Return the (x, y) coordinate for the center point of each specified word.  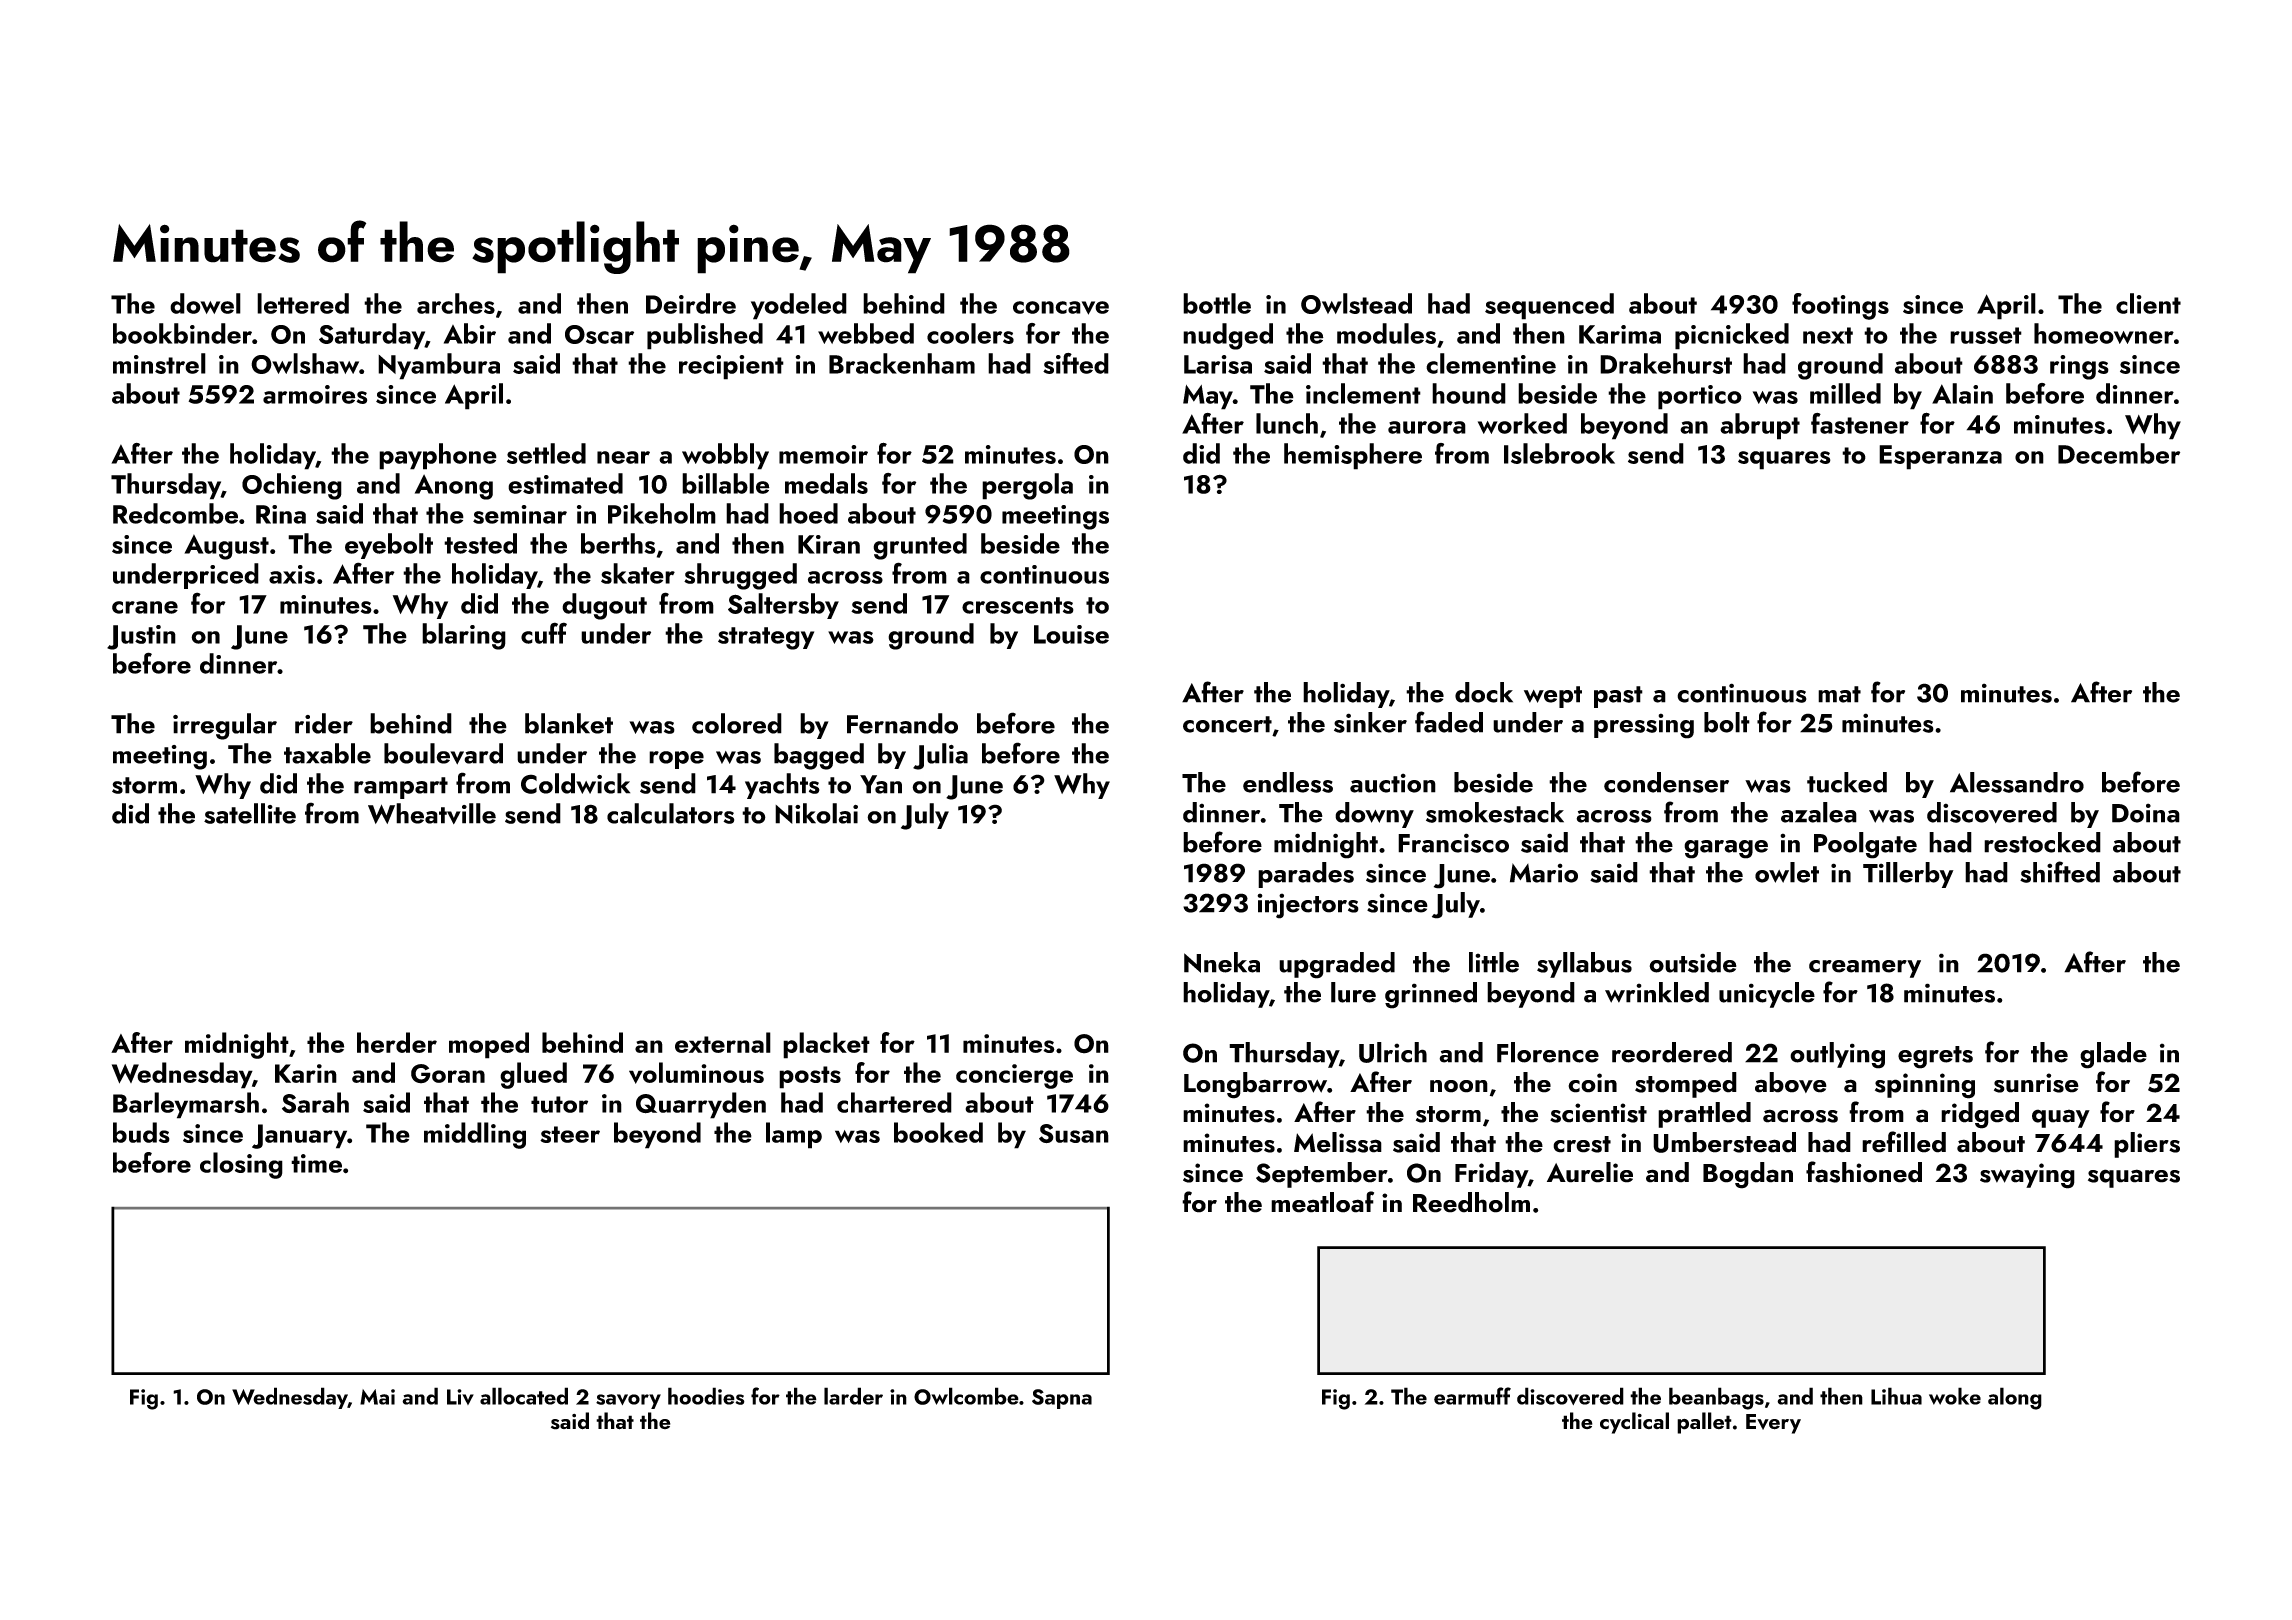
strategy (766, 638)
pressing (1644, 726)
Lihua (1896, 1396)
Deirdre (691, 303)
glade (2113, 1055)
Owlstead (1356, 303)
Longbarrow (1255, 1085)
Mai (377, 1397)
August (226, 547)
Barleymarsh (186, 1105)
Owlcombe (966, 1396)
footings (1840, 306)
